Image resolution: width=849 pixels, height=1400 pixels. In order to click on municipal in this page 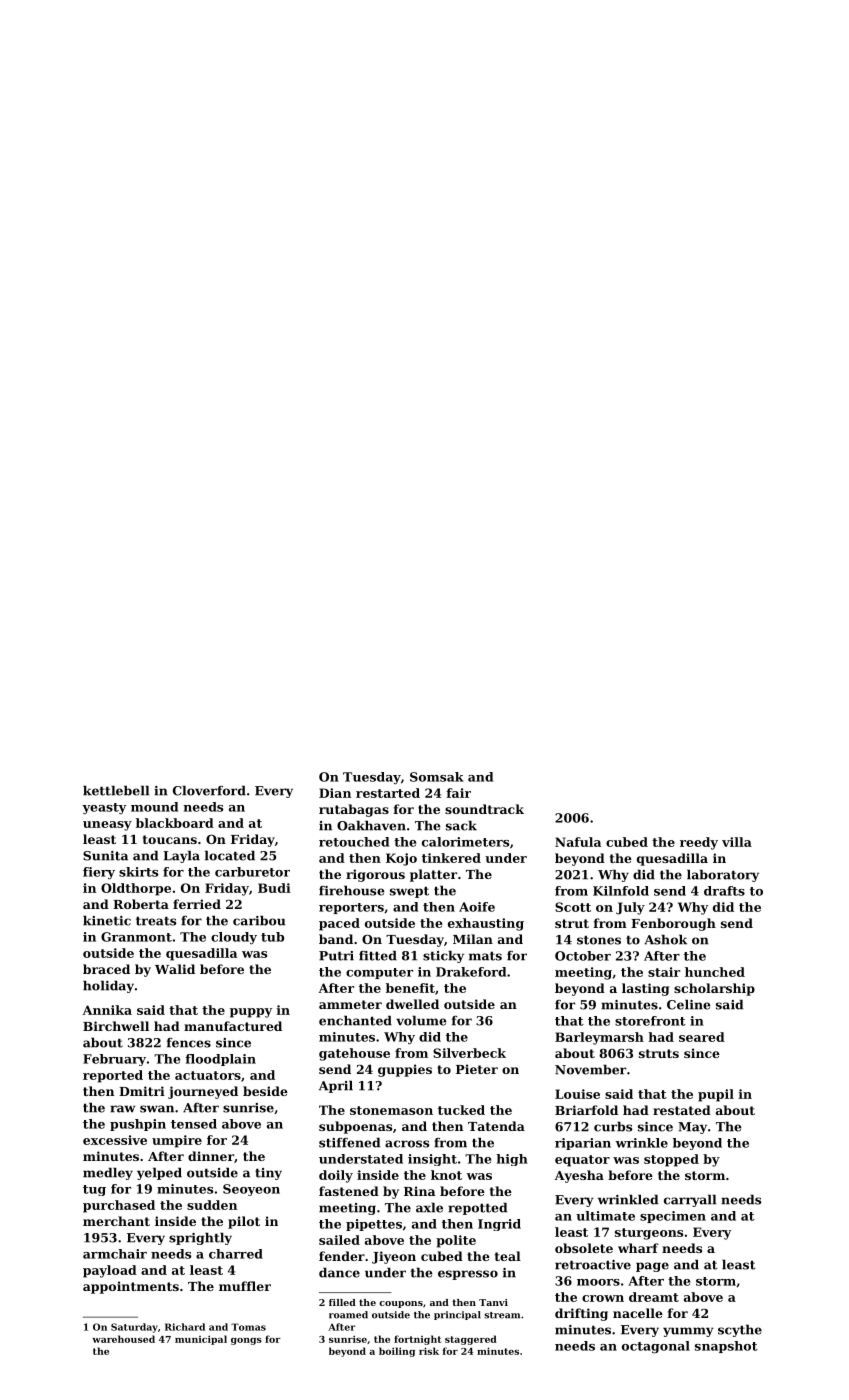, I will do `click(201, 1340)`.
